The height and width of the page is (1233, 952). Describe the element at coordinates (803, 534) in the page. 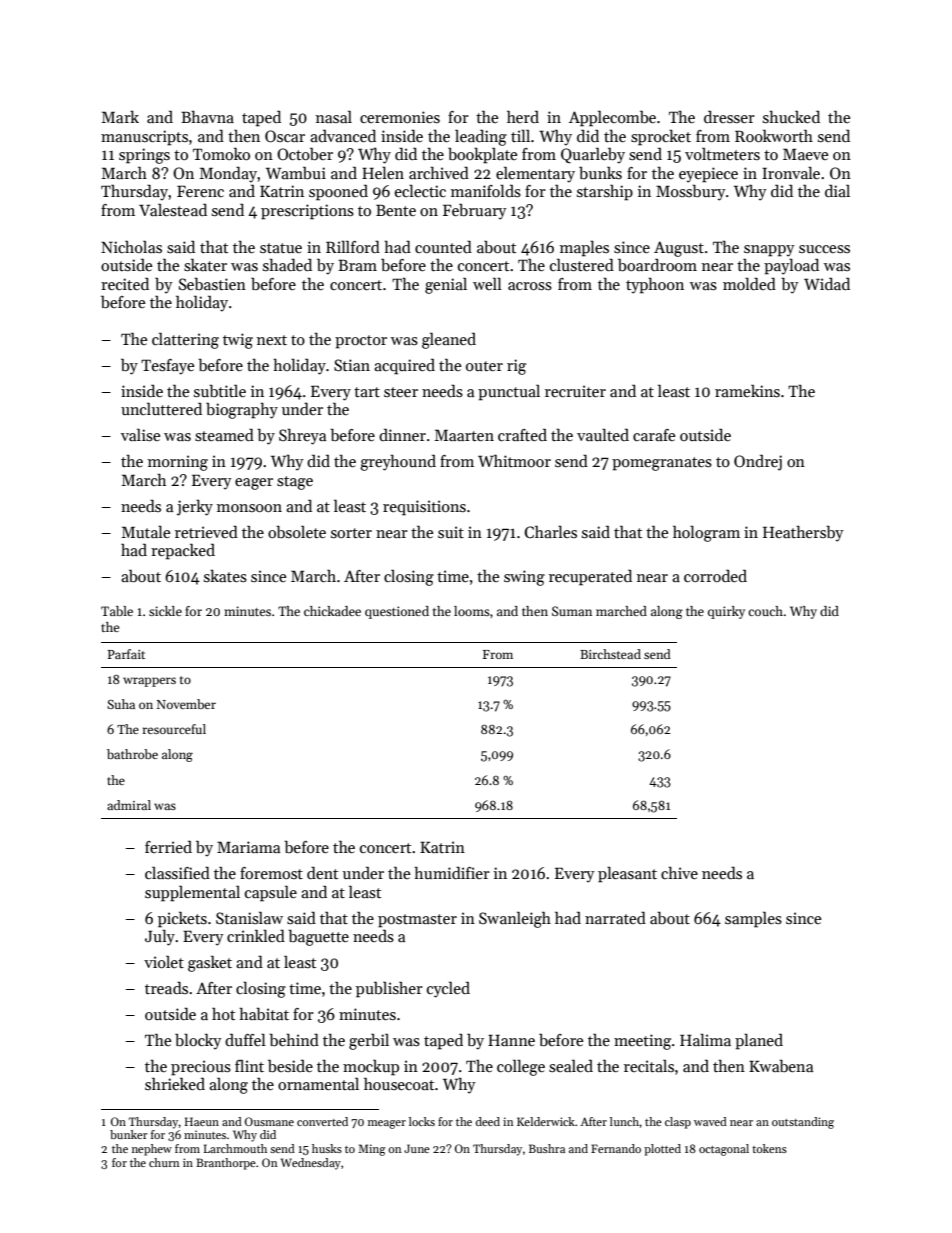

I see `Heathersby` at that location.
